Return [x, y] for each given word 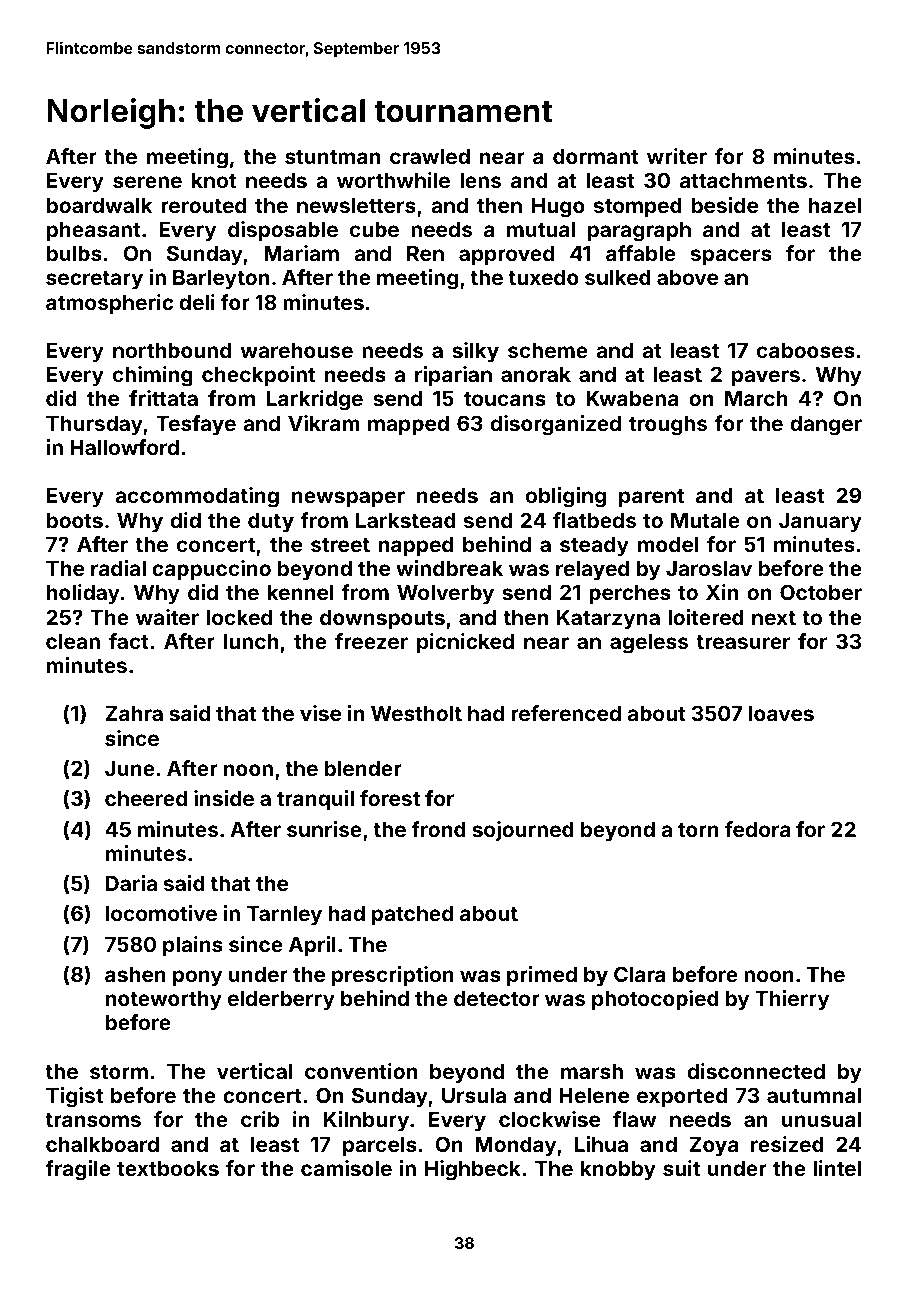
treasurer [743, 642]
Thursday [94, 426]
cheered [146, 798]
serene [147, 182]
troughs [668, 426]
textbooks [168, 1168]
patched [412, 916]
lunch [251, 641]
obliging [566, 497]
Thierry [792, 1000]
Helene [594, 1095]
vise [320, 713]
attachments [743, 180]
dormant [596, 156]
